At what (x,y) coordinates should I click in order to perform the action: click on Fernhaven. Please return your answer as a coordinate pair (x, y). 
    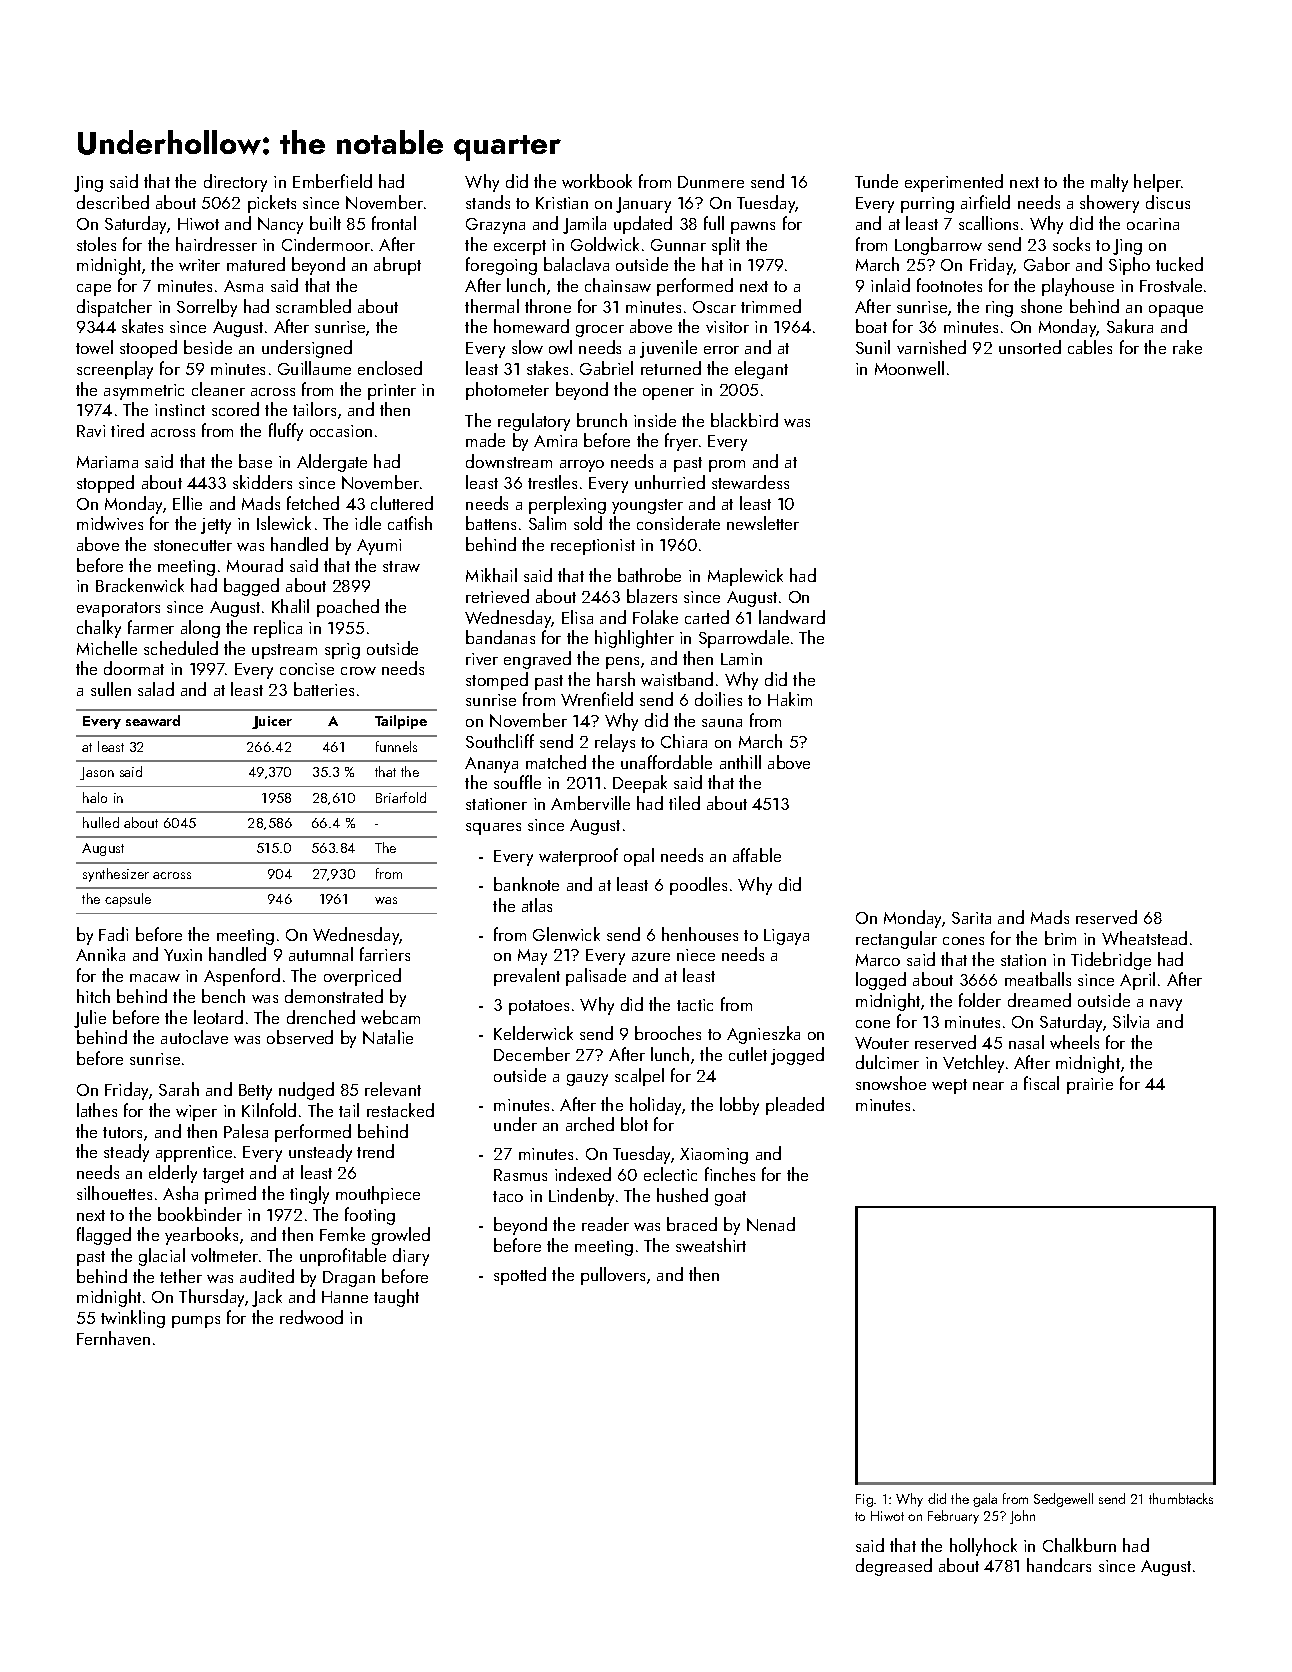
    Looking at the image, I should click on (113, 1338).
